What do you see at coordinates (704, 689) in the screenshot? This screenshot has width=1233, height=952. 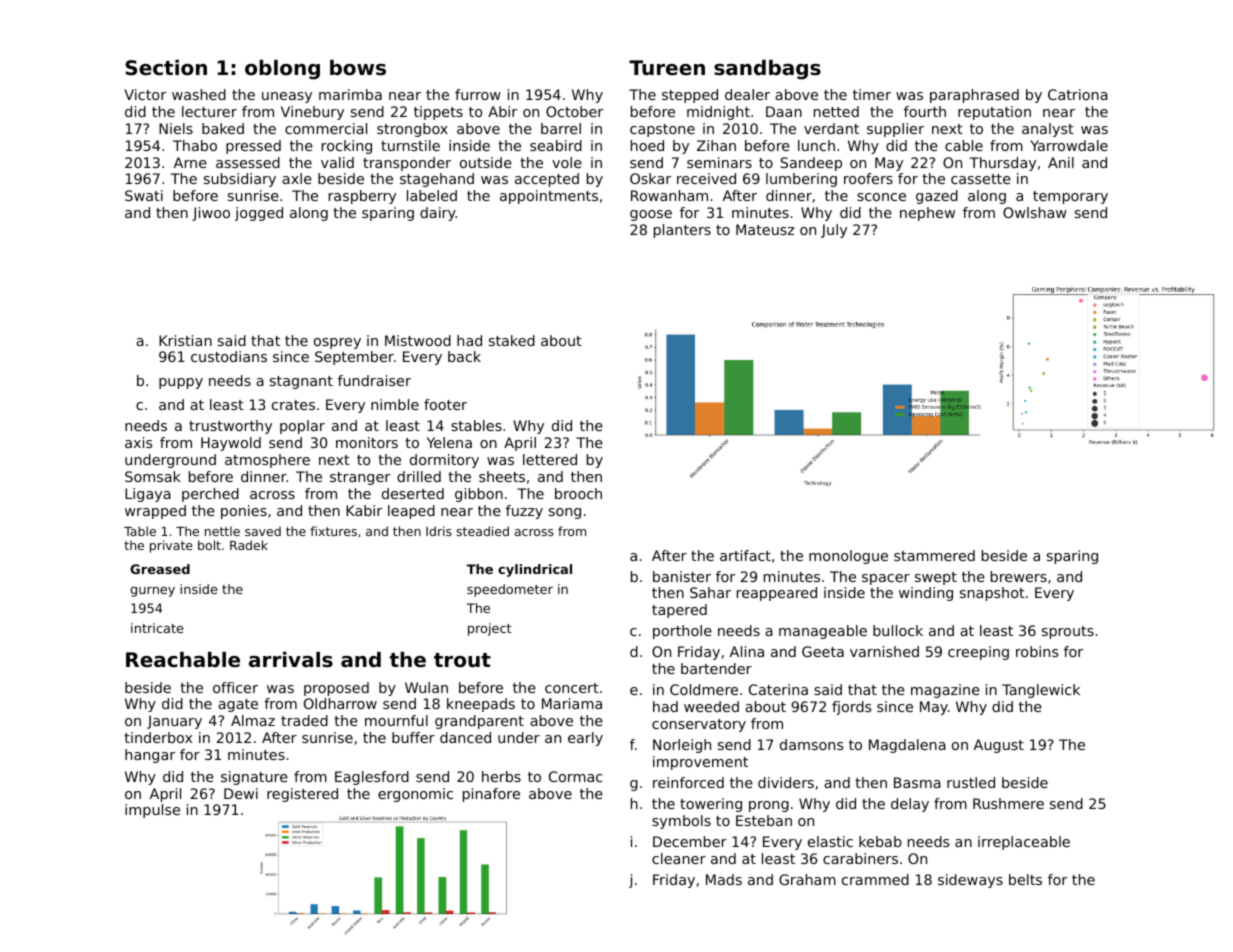 I see `Coldmere` at bounding box center [704, 689].
